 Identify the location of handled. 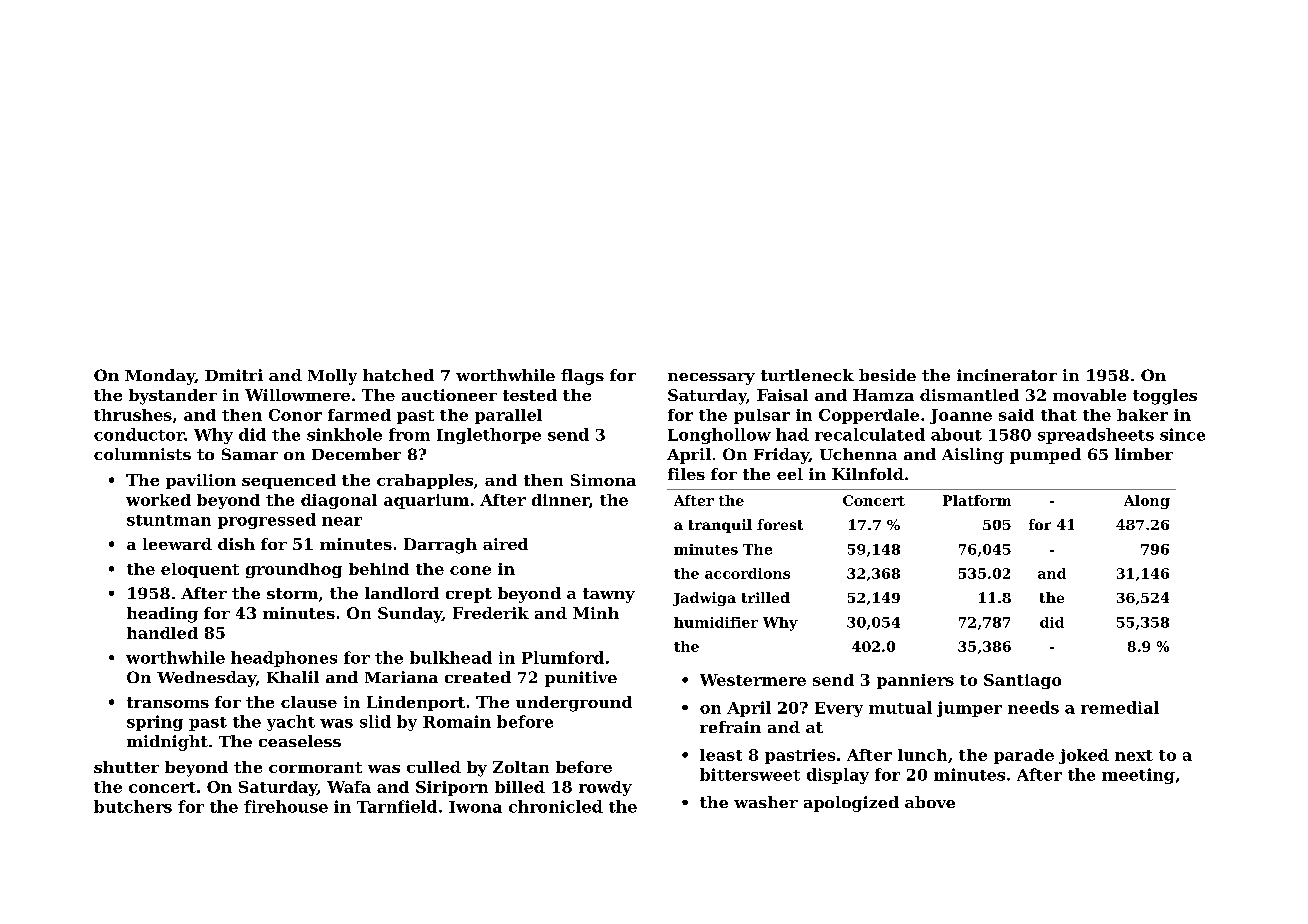
(162, 633).
